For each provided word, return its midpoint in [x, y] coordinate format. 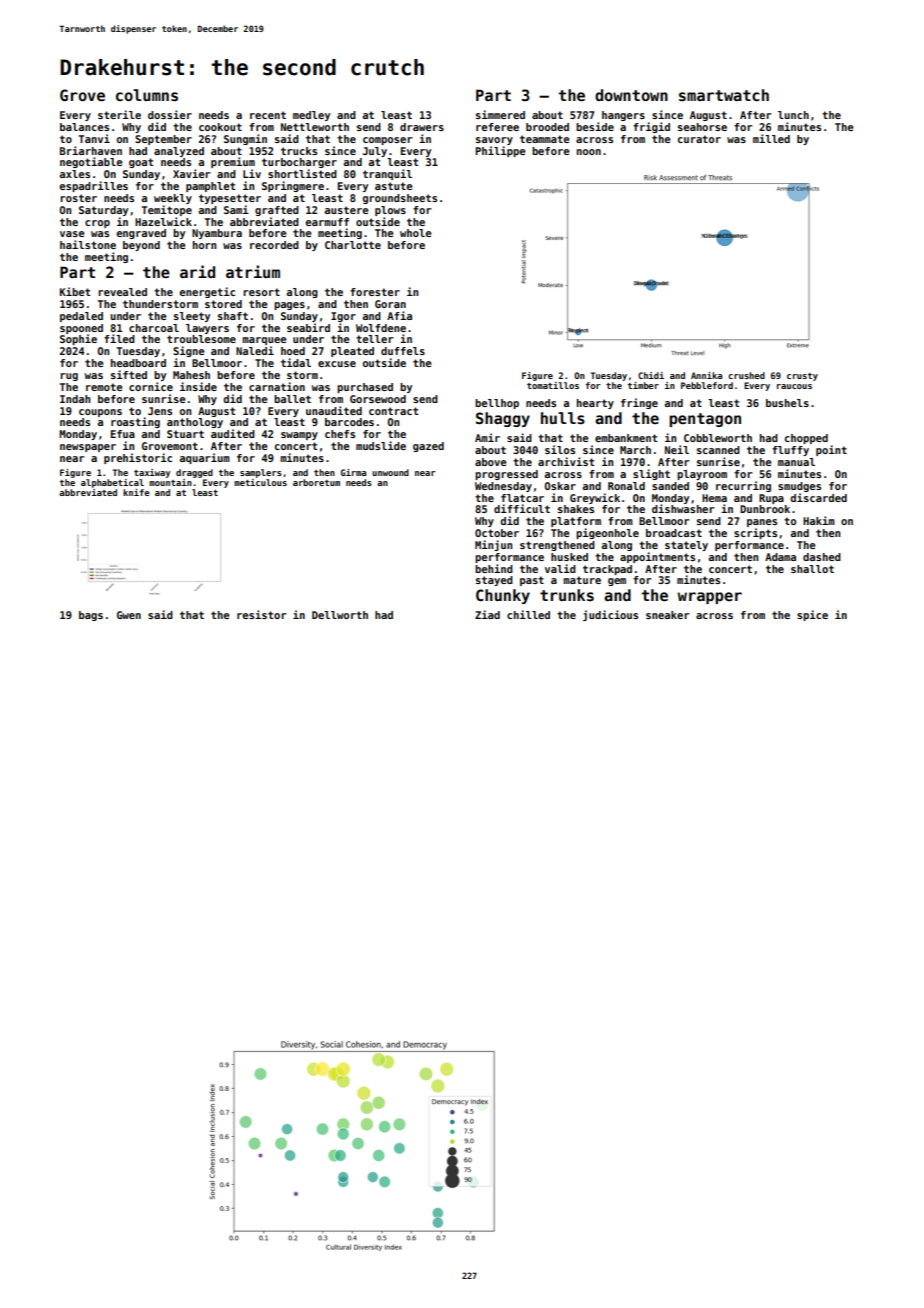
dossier [170, 114]
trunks [567, 595]
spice [812, 615]
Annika [706, 375]
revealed [122, 292]
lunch [793, 115]
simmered [500, 114]
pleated [352, 352]
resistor [261, 614]
